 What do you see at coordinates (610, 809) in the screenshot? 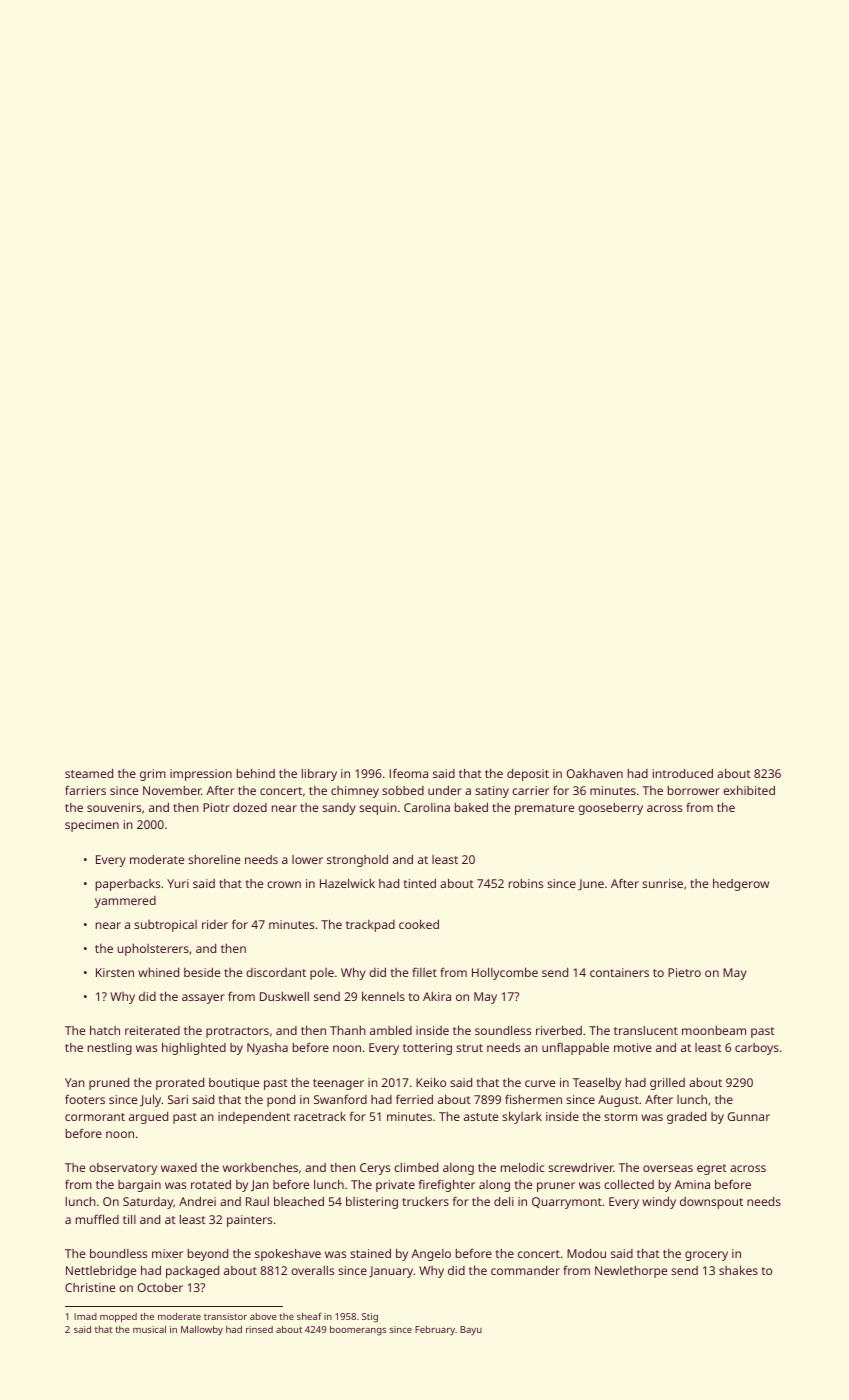
I see `gooseberry` at bounding box center [610, 809].
